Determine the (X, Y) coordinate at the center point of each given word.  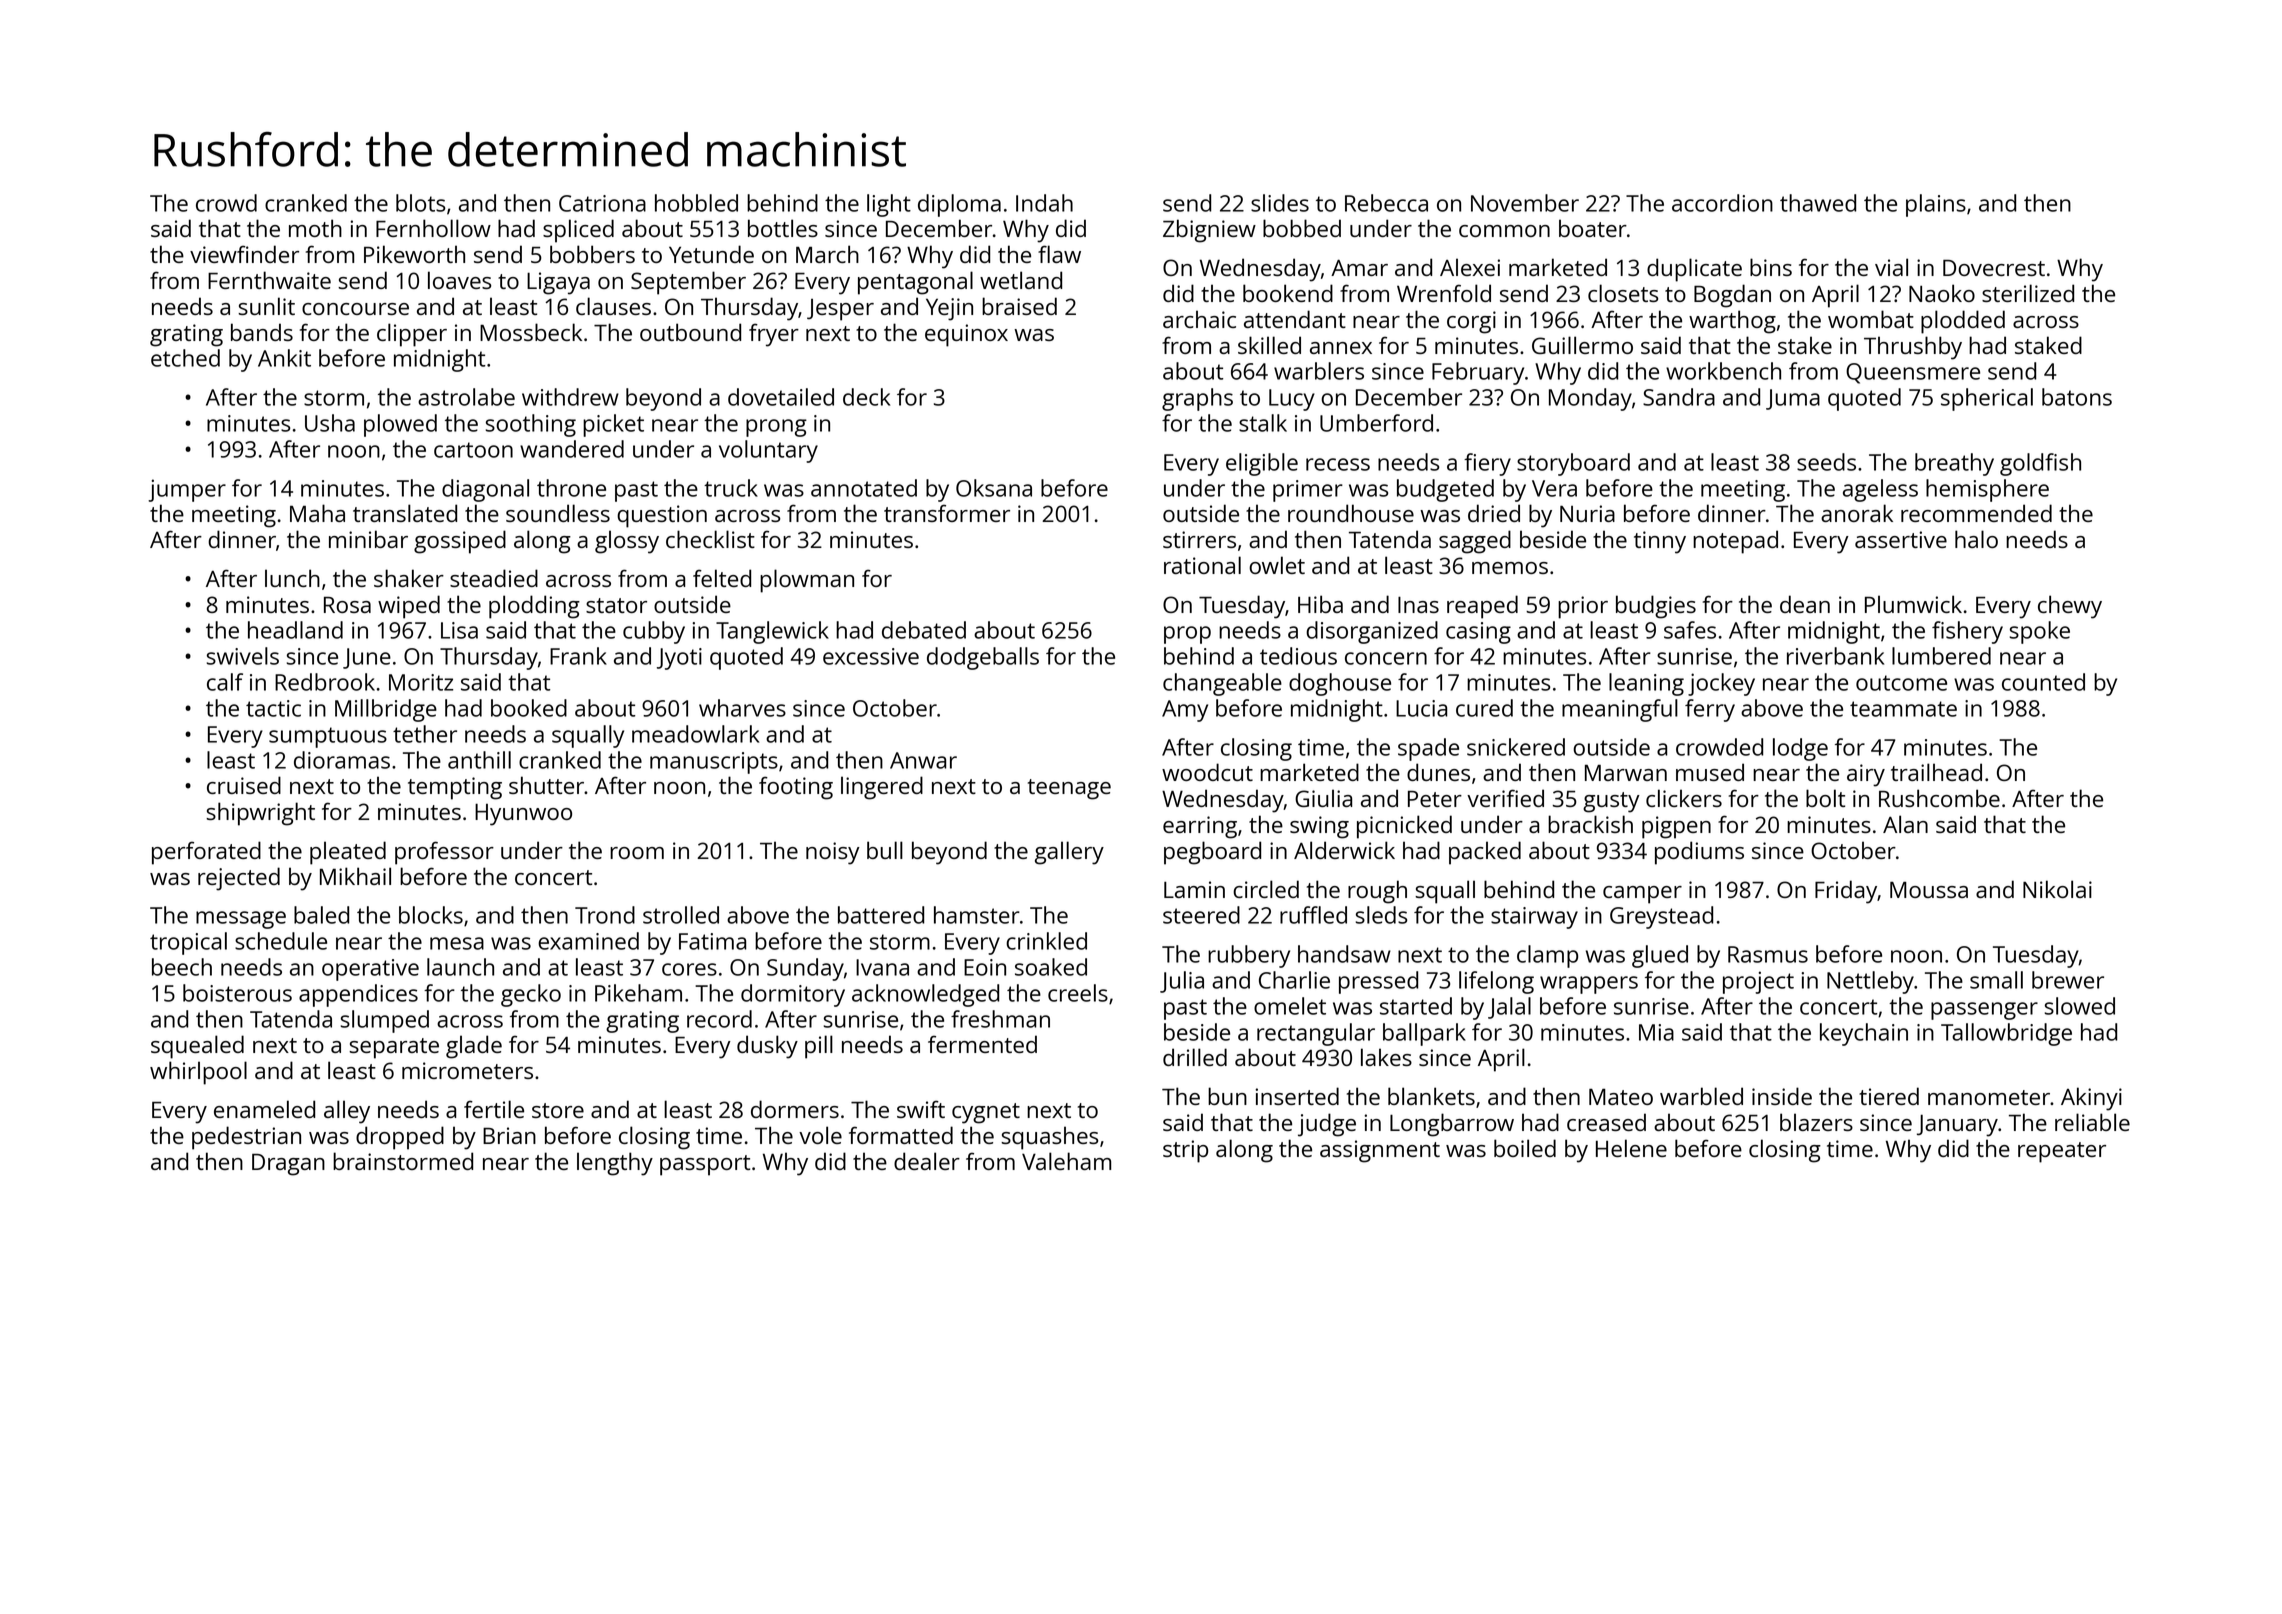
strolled (681, 915)
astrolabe (466, 397)
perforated (206, 853)
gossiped (460, 542)
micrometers (467, 1070)
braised (1019, 306)
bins (1771, 267)
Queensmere (1913, 373)
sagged (1475, 542)
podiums (1699, 853)
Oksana (994, 488)
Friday (1846, 892)
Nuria (1587, 513)
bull (885, 850)
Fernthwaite (269, 280)
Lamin (1194, 889)
